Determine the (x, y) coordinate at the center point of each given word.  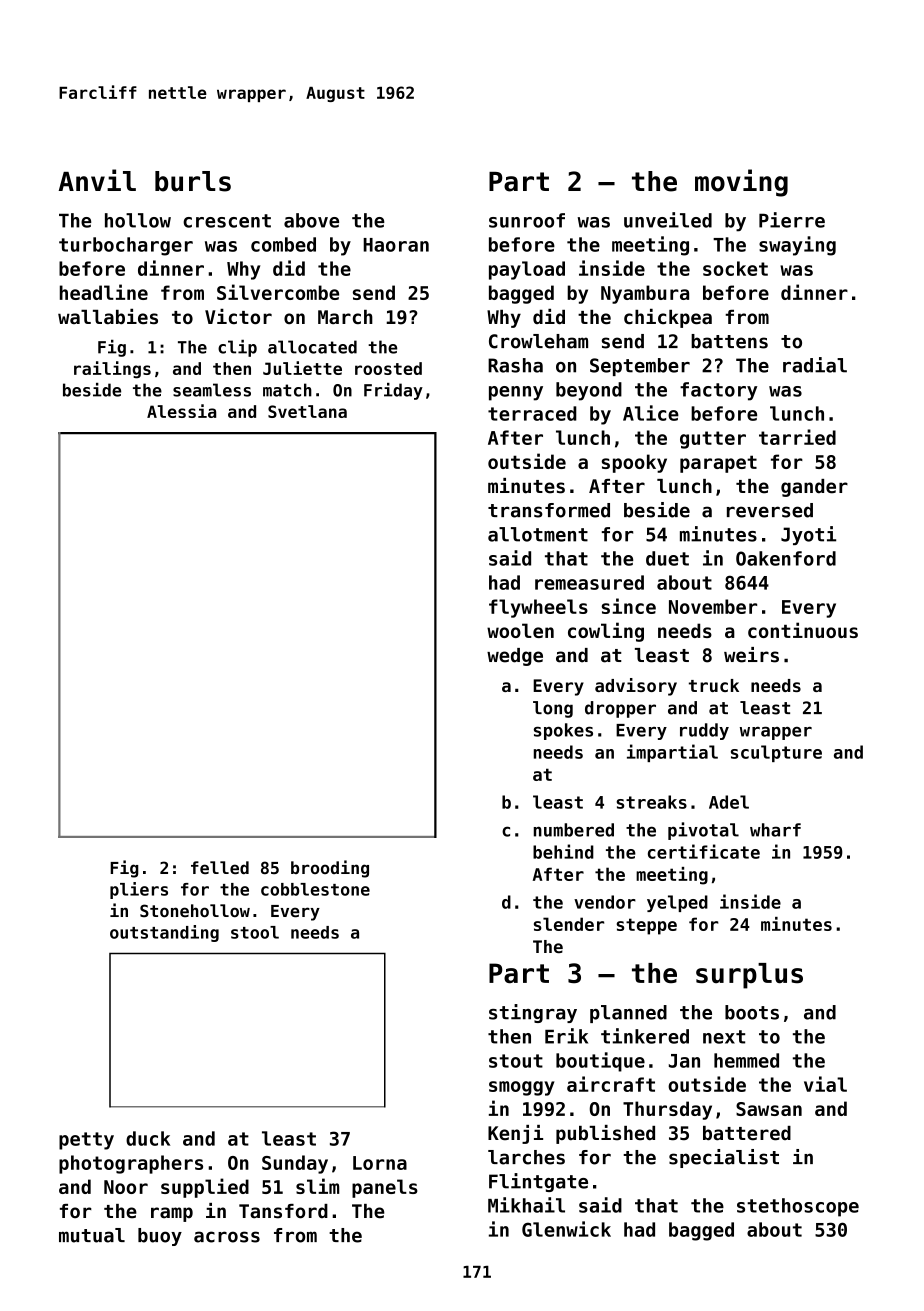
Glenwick (566, 1229)
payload (527, 270)
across (227, 1237)
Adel (729, 802)
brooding (330, 869)
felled (220, 867)
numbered (574, 830)
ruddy (704, 731)
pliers (139, 890)
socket (735, 268)
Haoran (396, 245)
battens (729, 341)
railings (112, 370)
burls (193, 181)
